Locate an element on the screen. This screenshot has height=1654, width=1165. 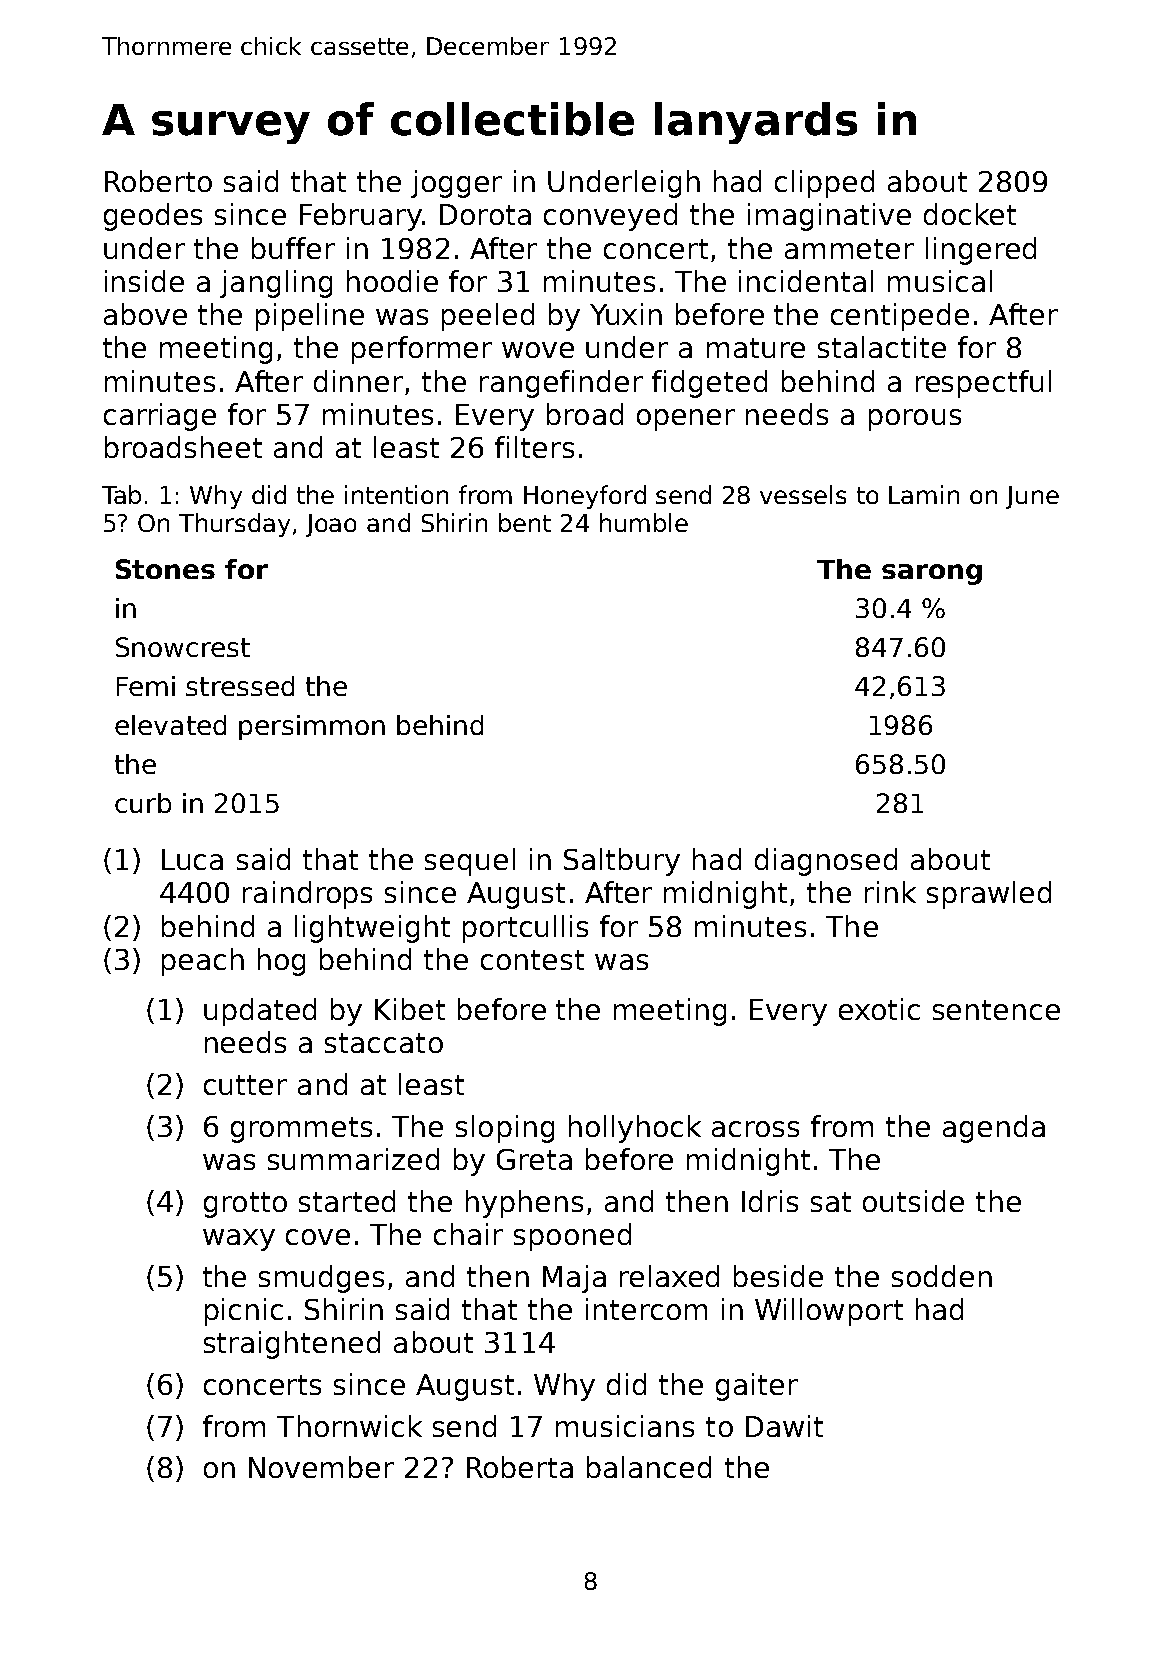
Roberto is located at coordinates (158, 181).
